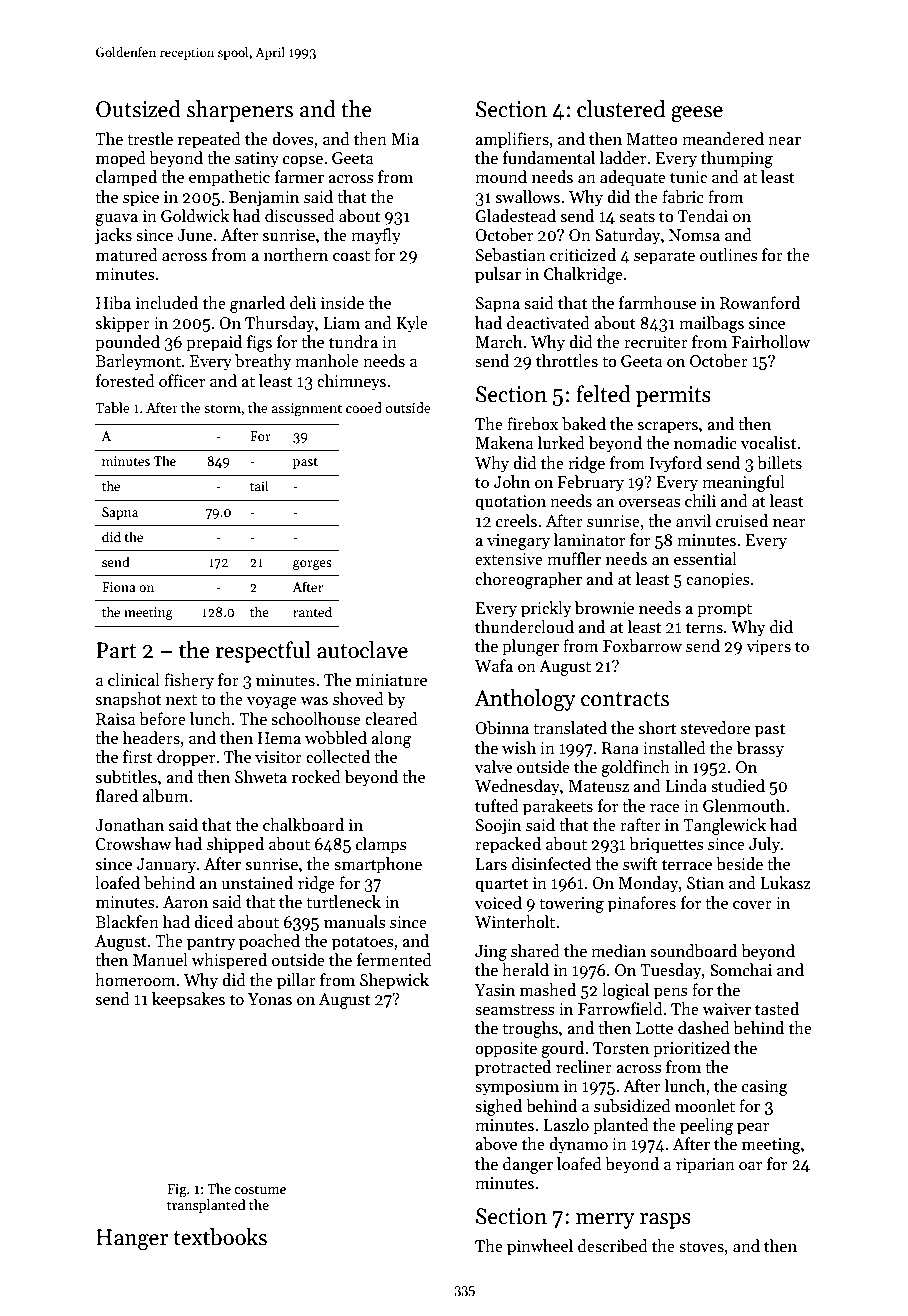 The image size is (908, 1316). What do you see at coordinates (509, 559) in the screenshot?
I see `extensive` at bounding box center [509, 559].
